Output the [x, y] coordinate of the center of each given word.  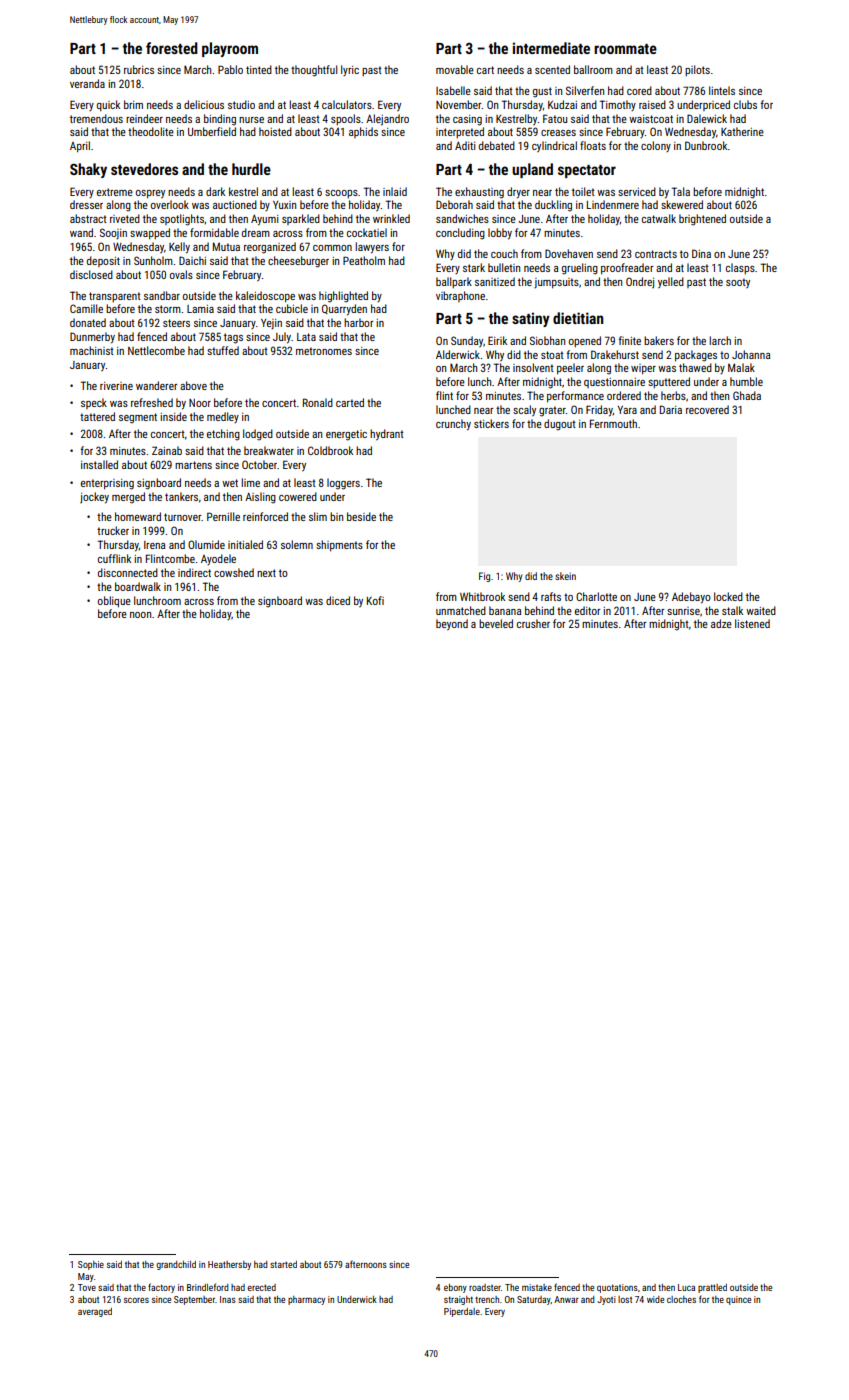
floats [593, 145]
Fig [484, 577]
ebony [455, 1288]
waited [761, 610]
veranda [87, 83]
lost [625, 1299]
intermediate [551, 48]
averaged [95, 1312]
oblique [114, 602]
